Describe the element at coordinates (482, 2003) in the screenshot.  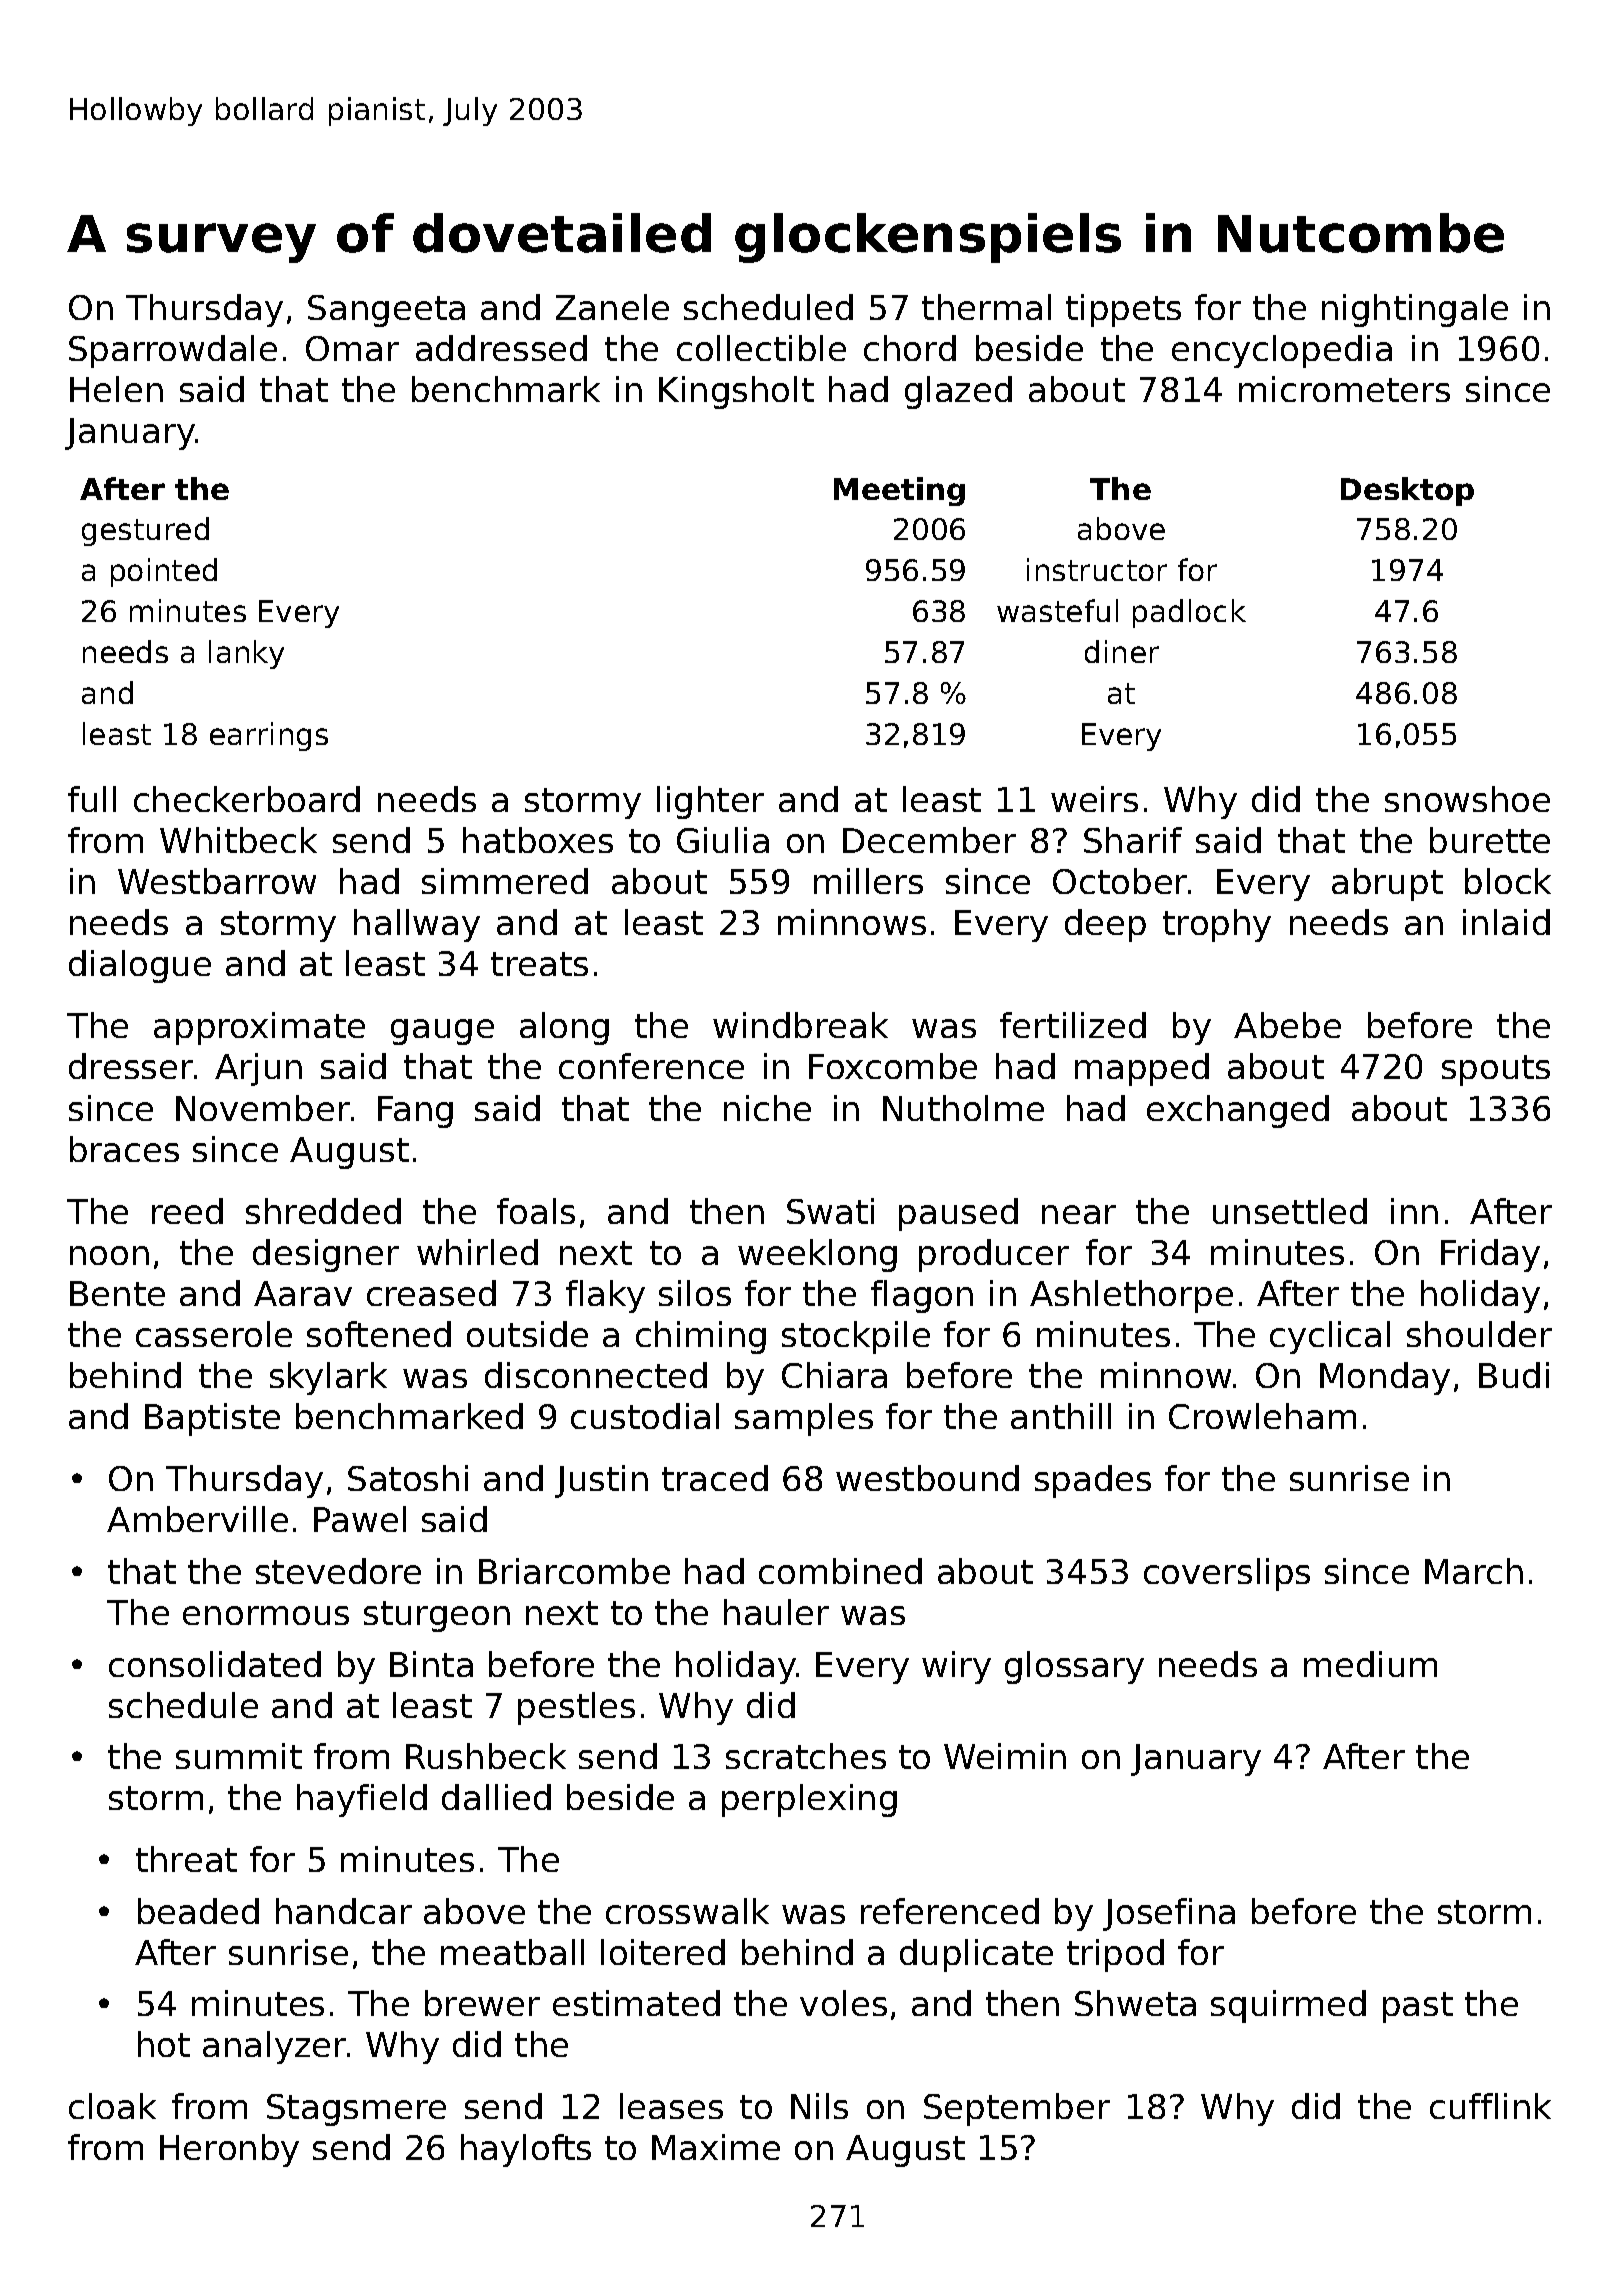
I see `brewer` at that location.
